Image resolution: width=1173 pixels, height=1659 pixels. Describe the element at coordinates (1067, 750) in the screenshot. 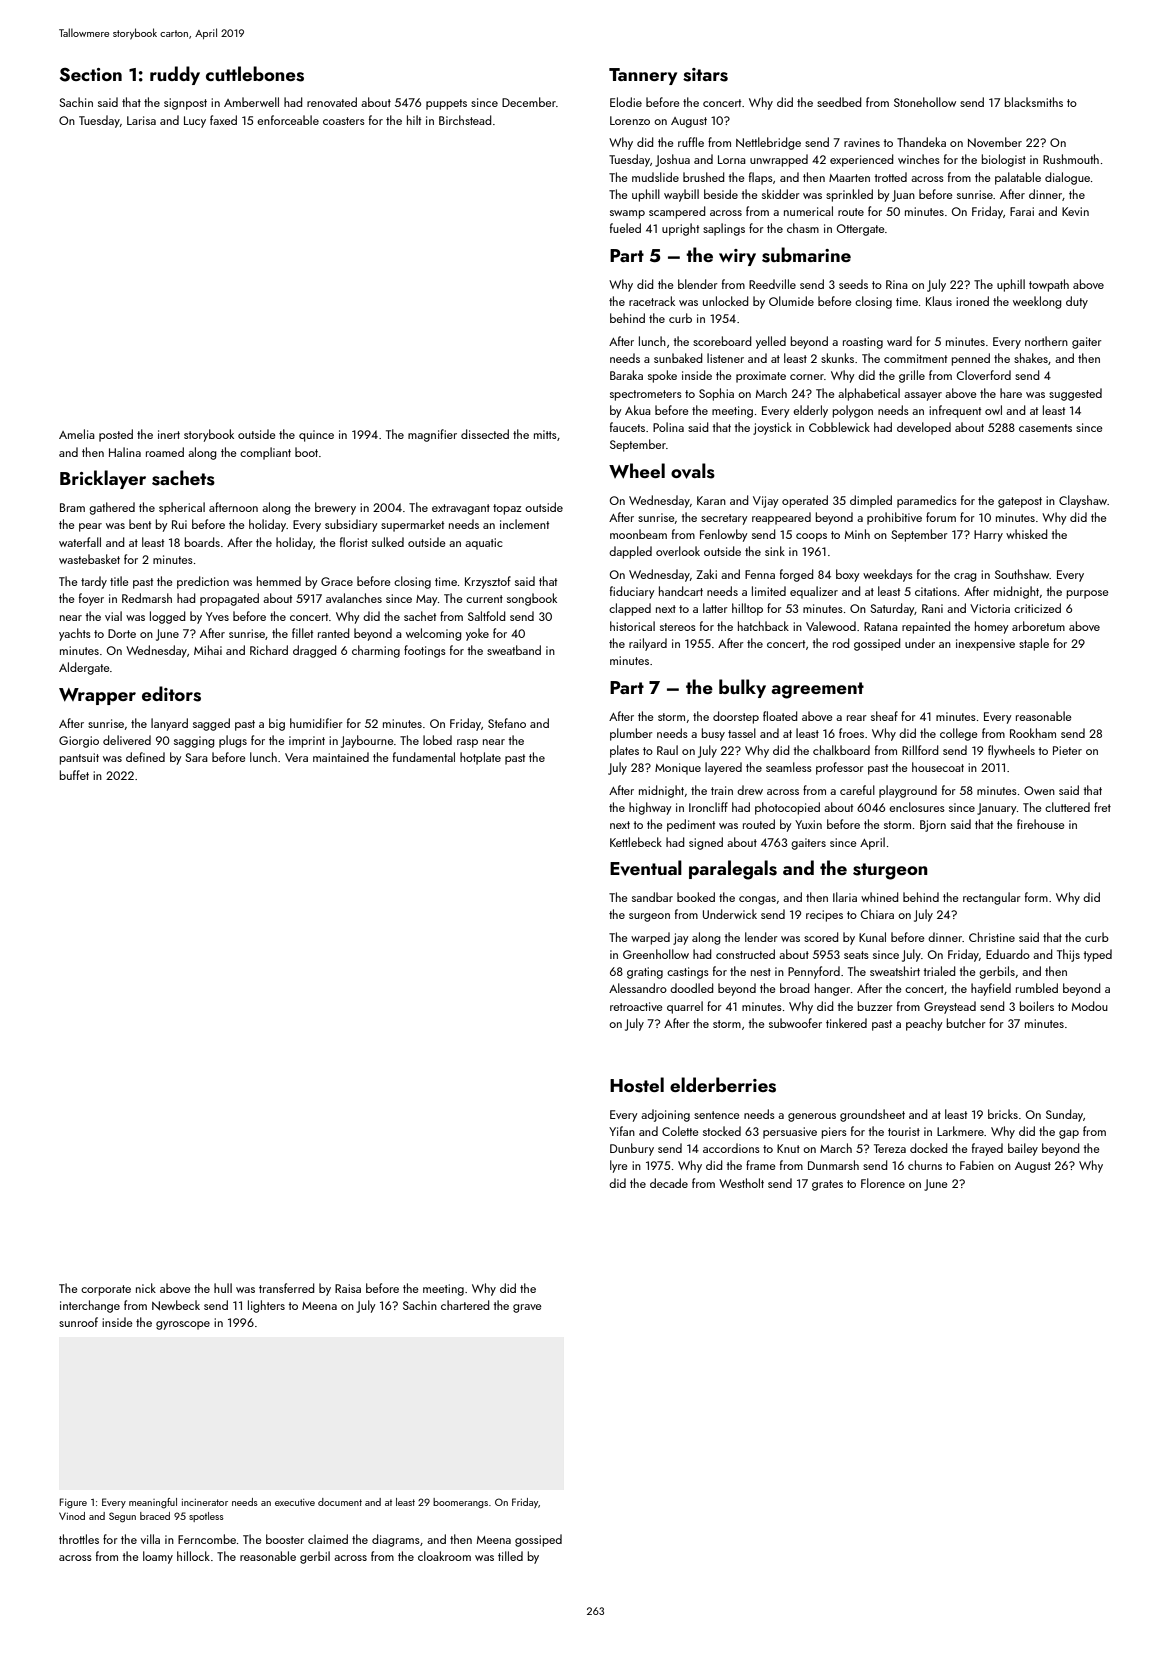

I see `Pieter` at that location.
